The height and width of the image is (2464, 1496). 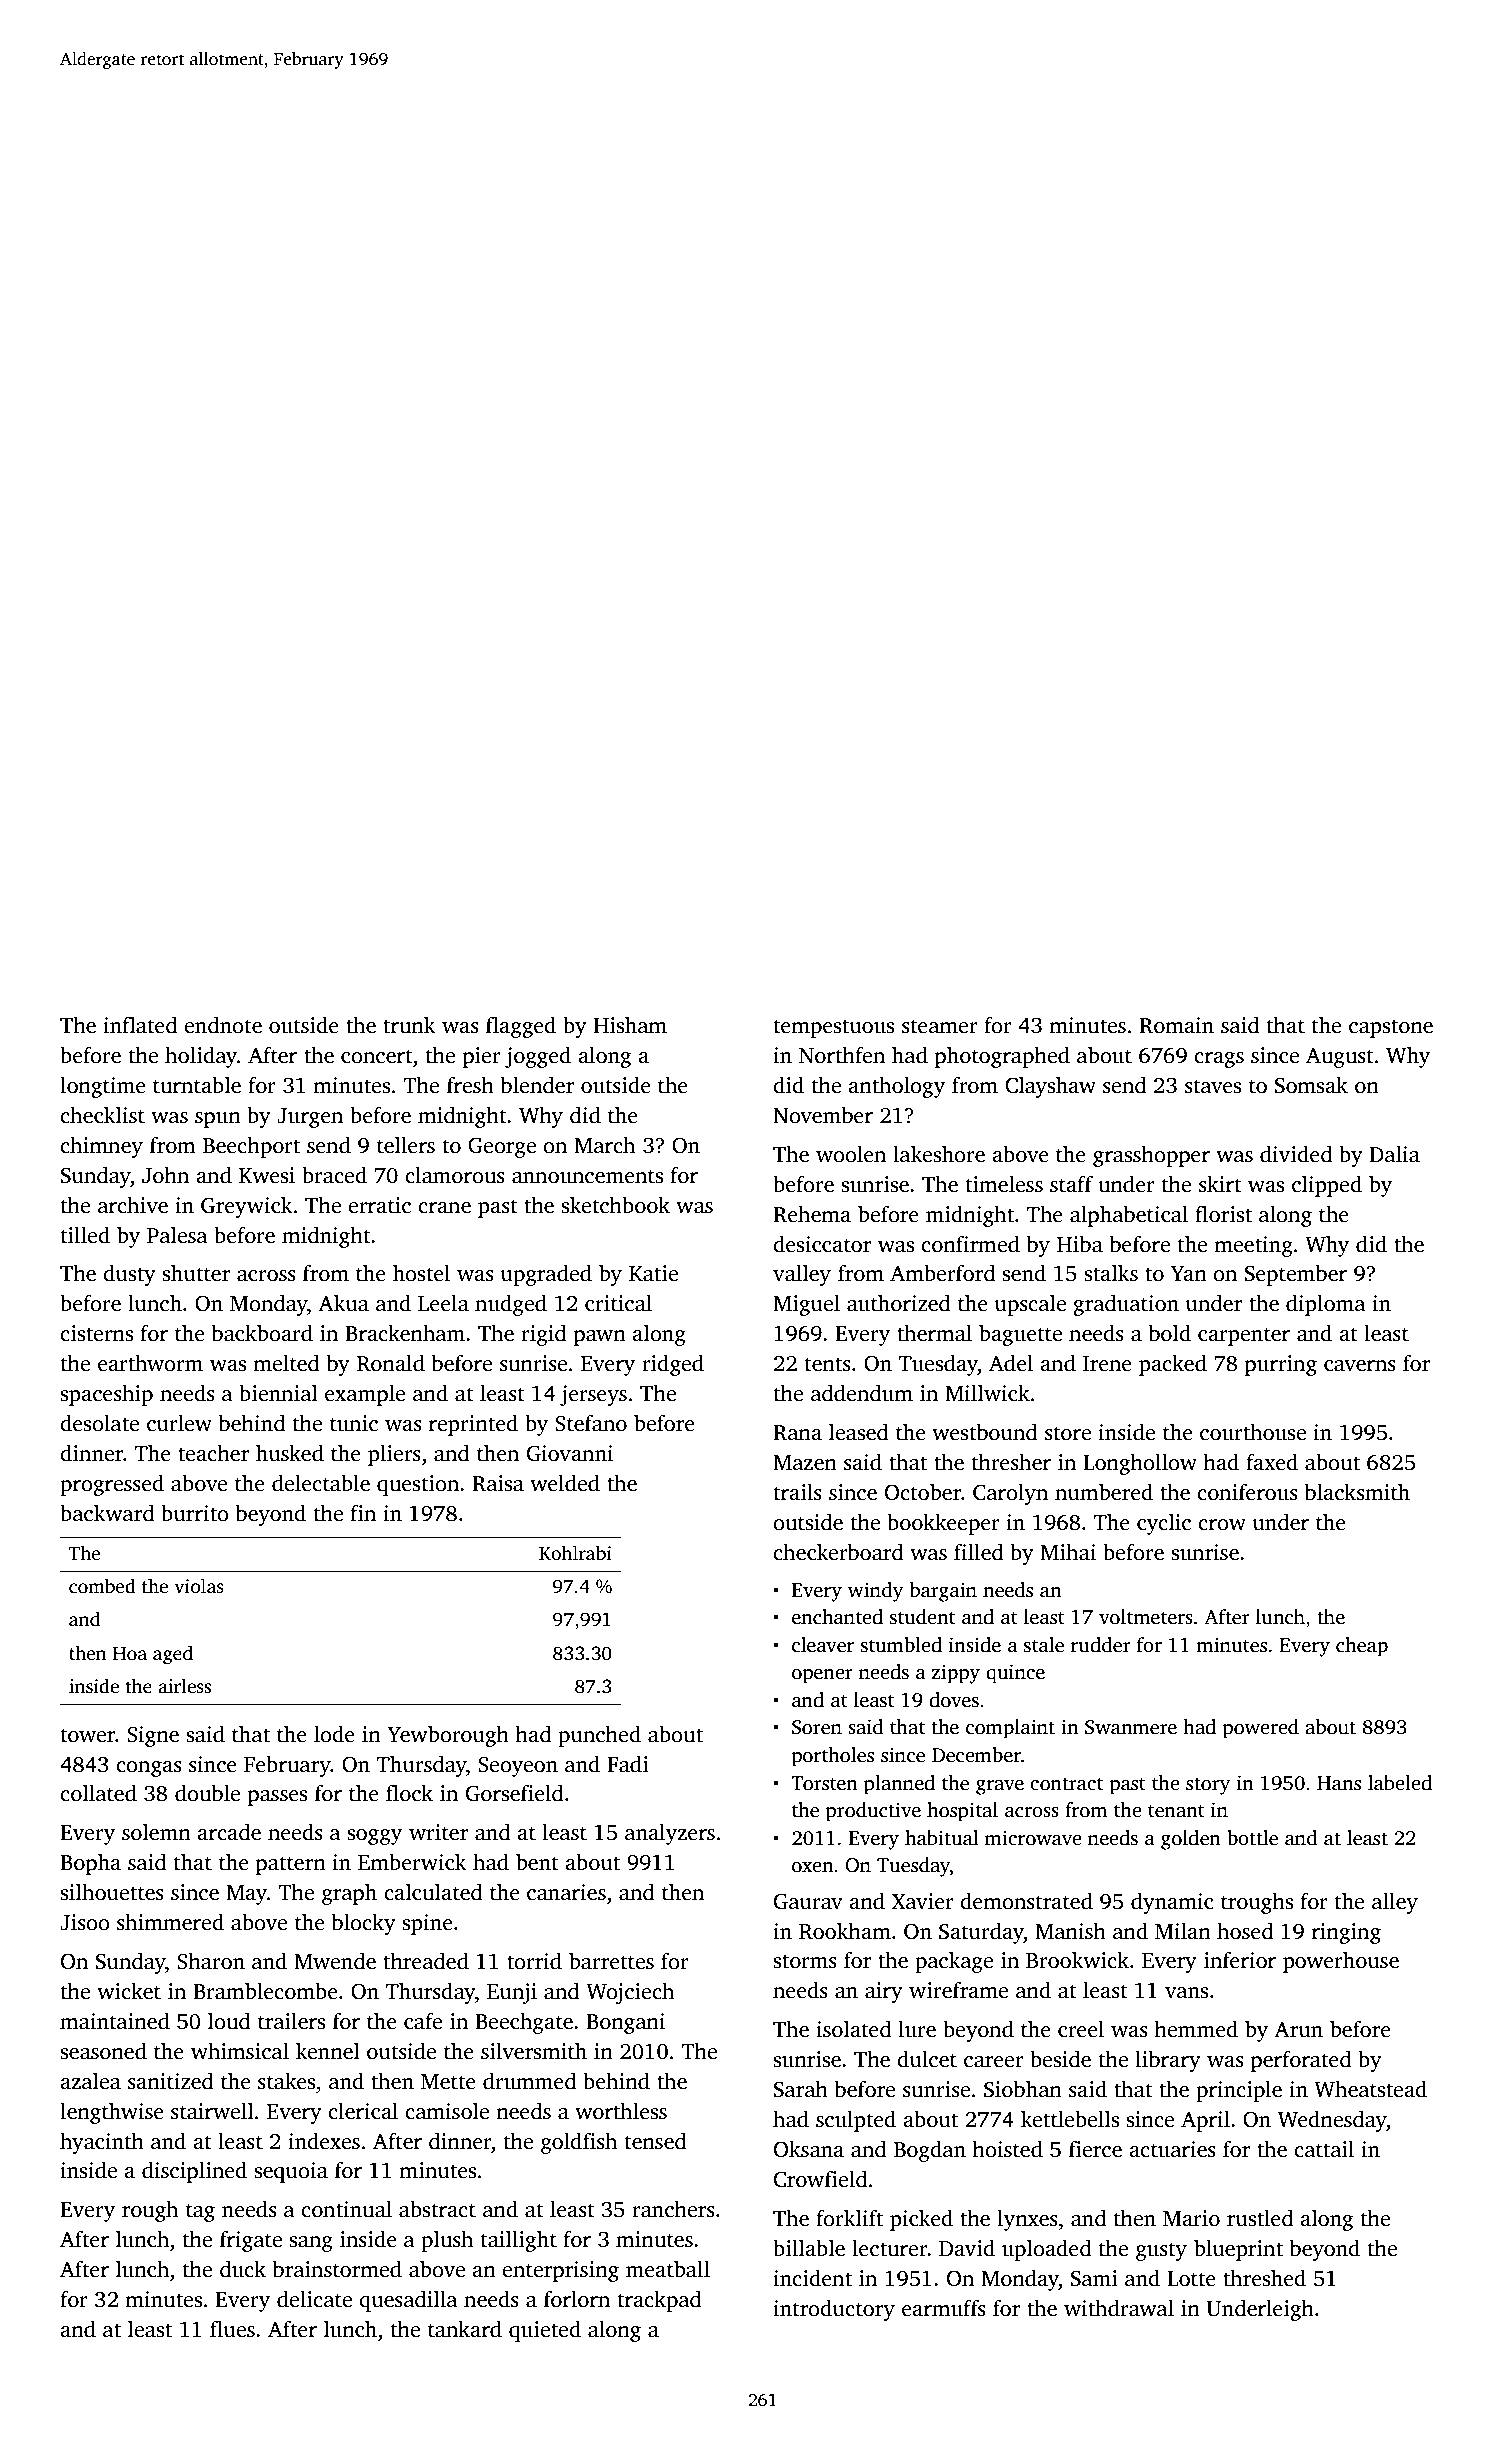 I want to click on Romain, so click(x=1176, y=1025).
